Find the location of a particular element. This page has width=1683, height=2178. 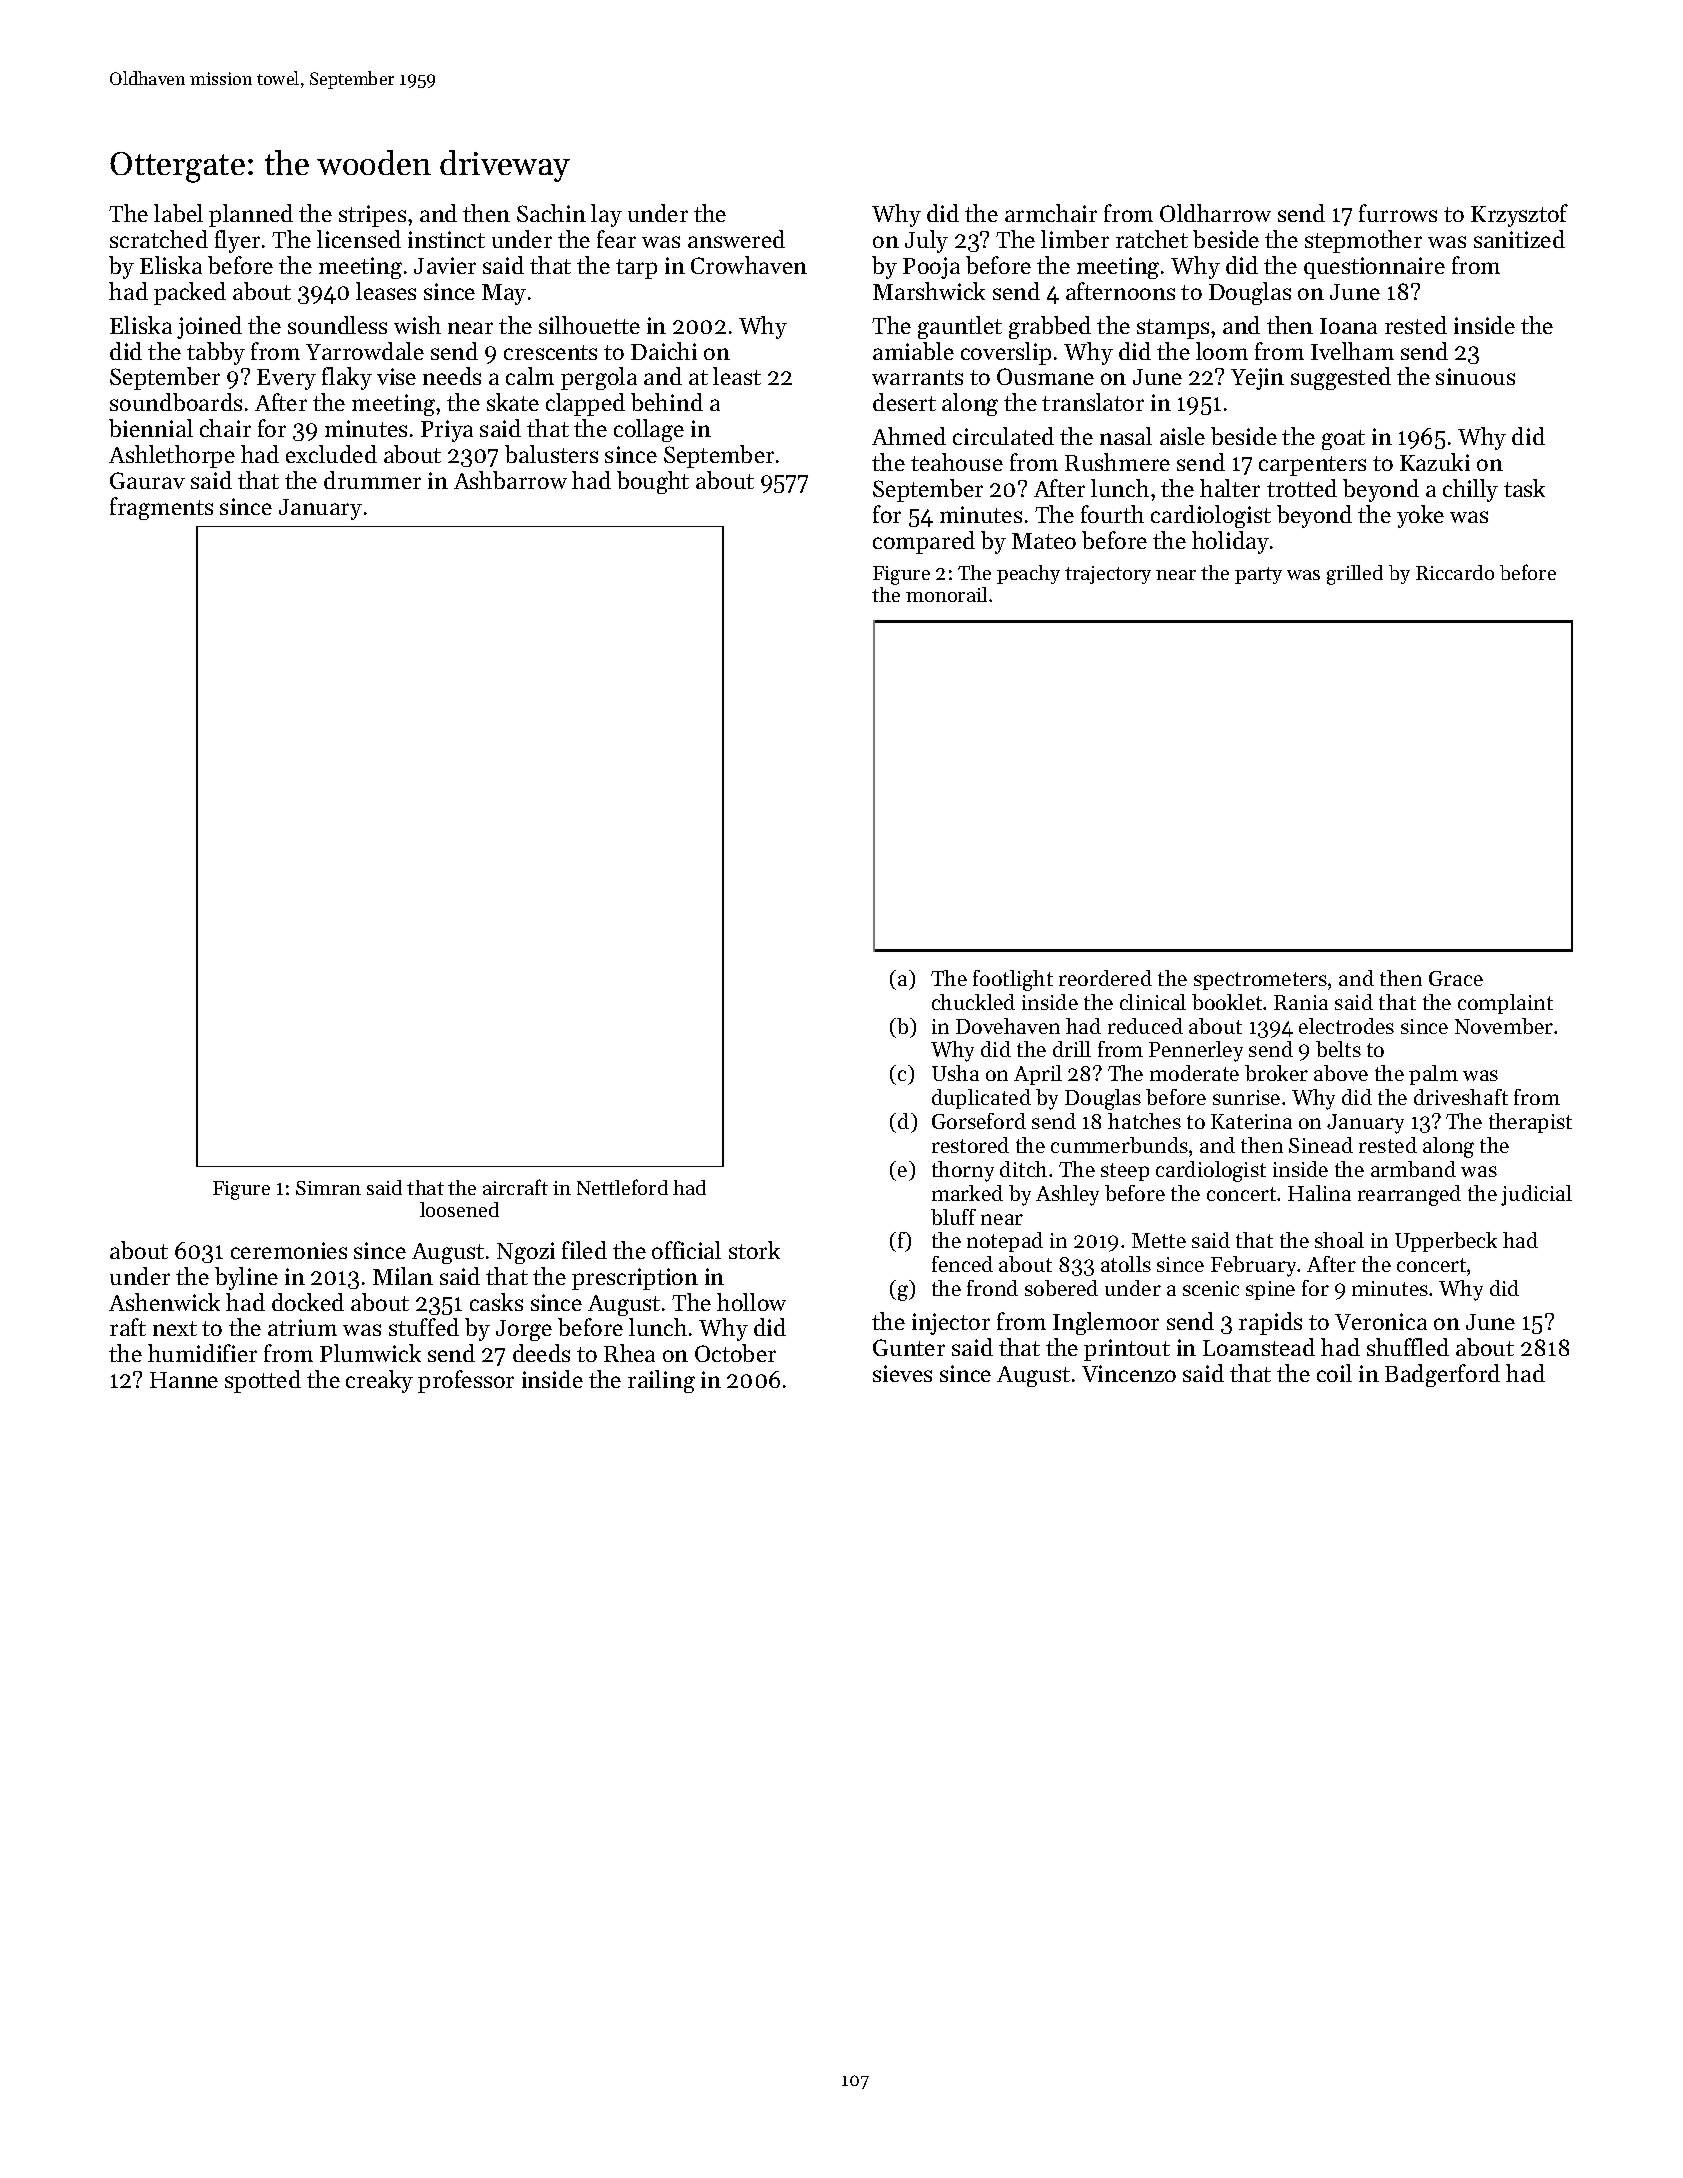

byline is located at coordinates (246, 1278).
